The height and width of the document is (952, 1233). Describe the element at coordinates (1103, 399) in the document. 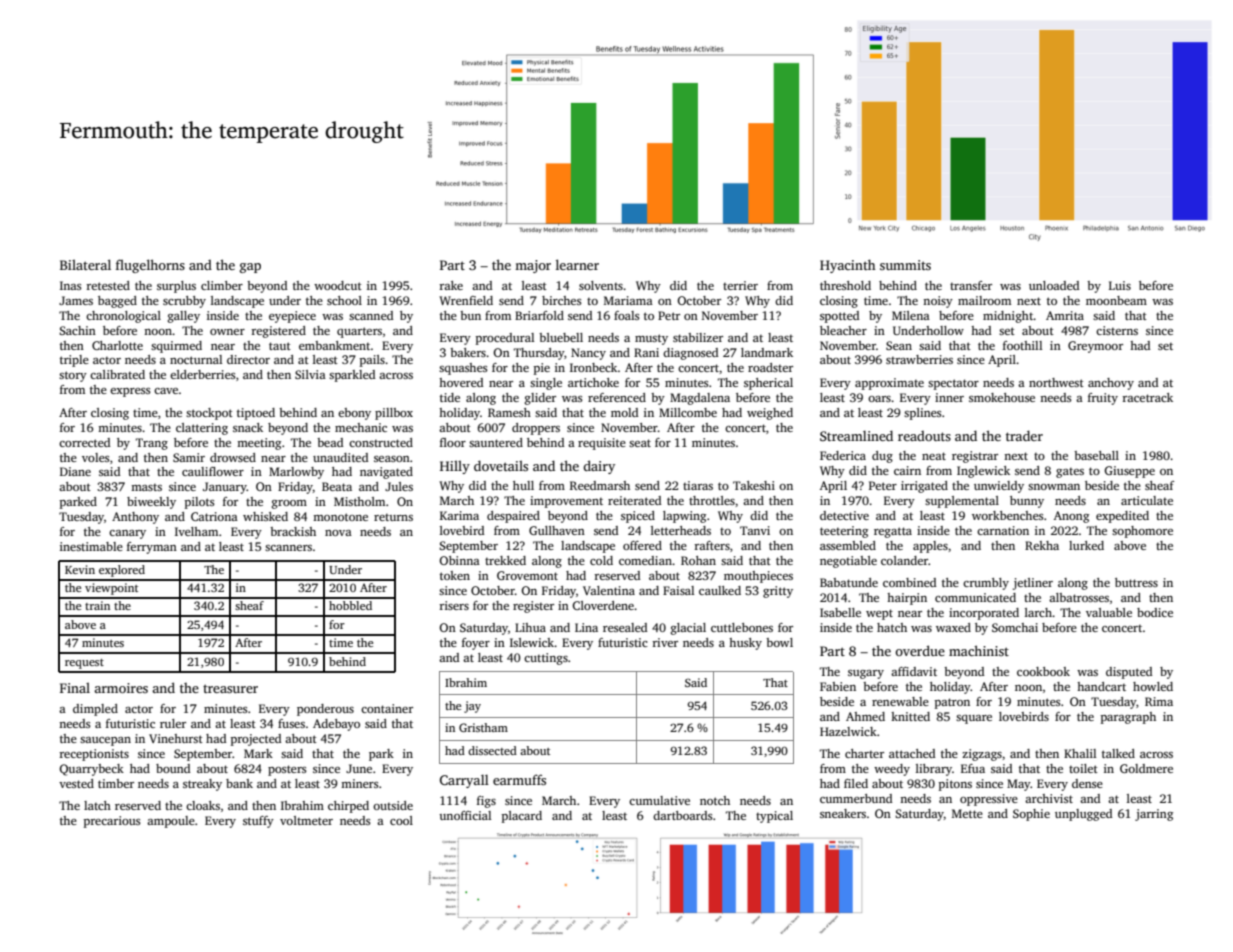

I see `fruity` at that location.
